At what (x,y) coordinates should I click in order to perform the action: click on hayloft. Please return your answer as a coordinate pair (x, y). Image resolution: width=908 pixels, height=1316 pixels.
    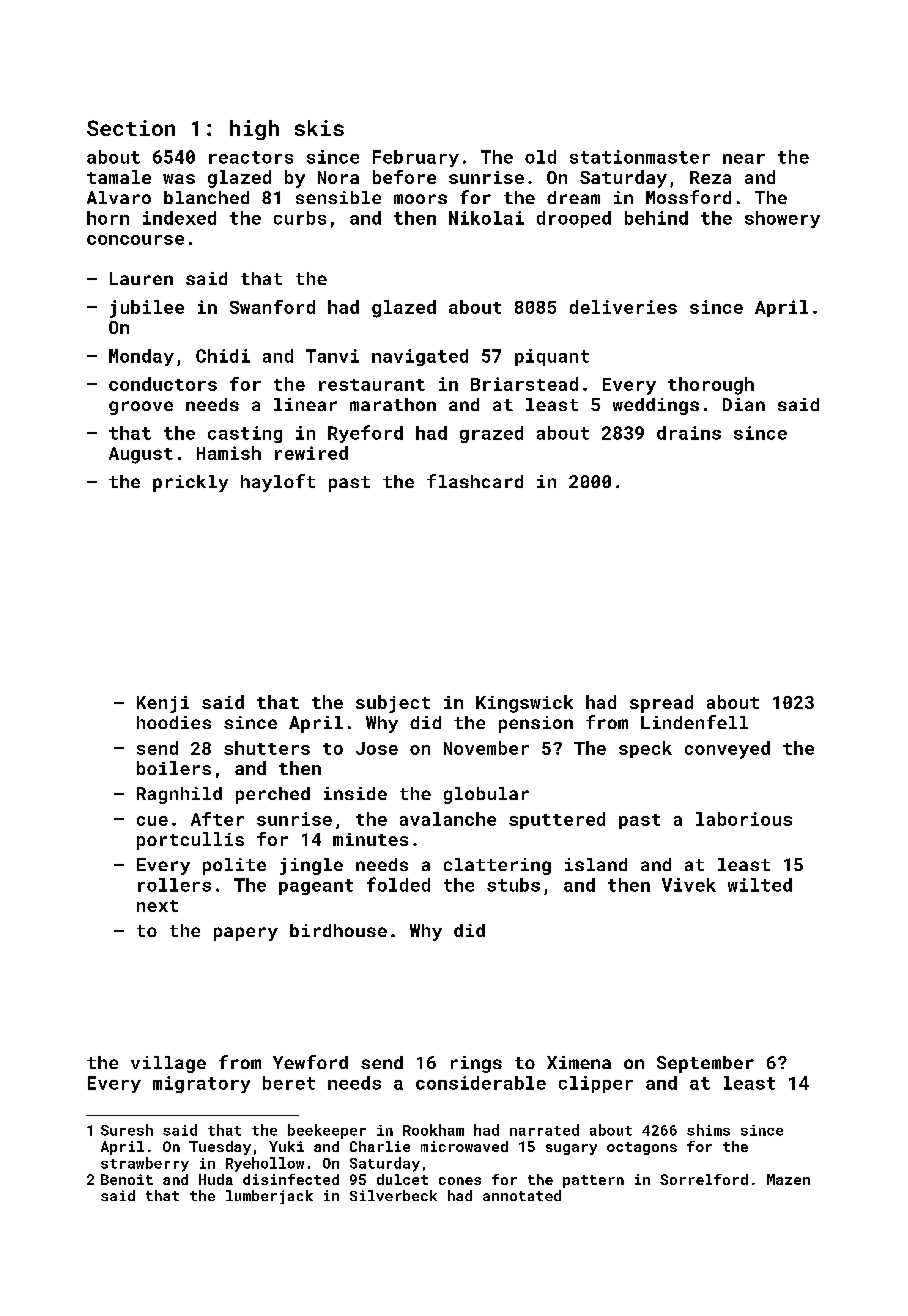
    Looking at the image, I should click on (278, 483).
